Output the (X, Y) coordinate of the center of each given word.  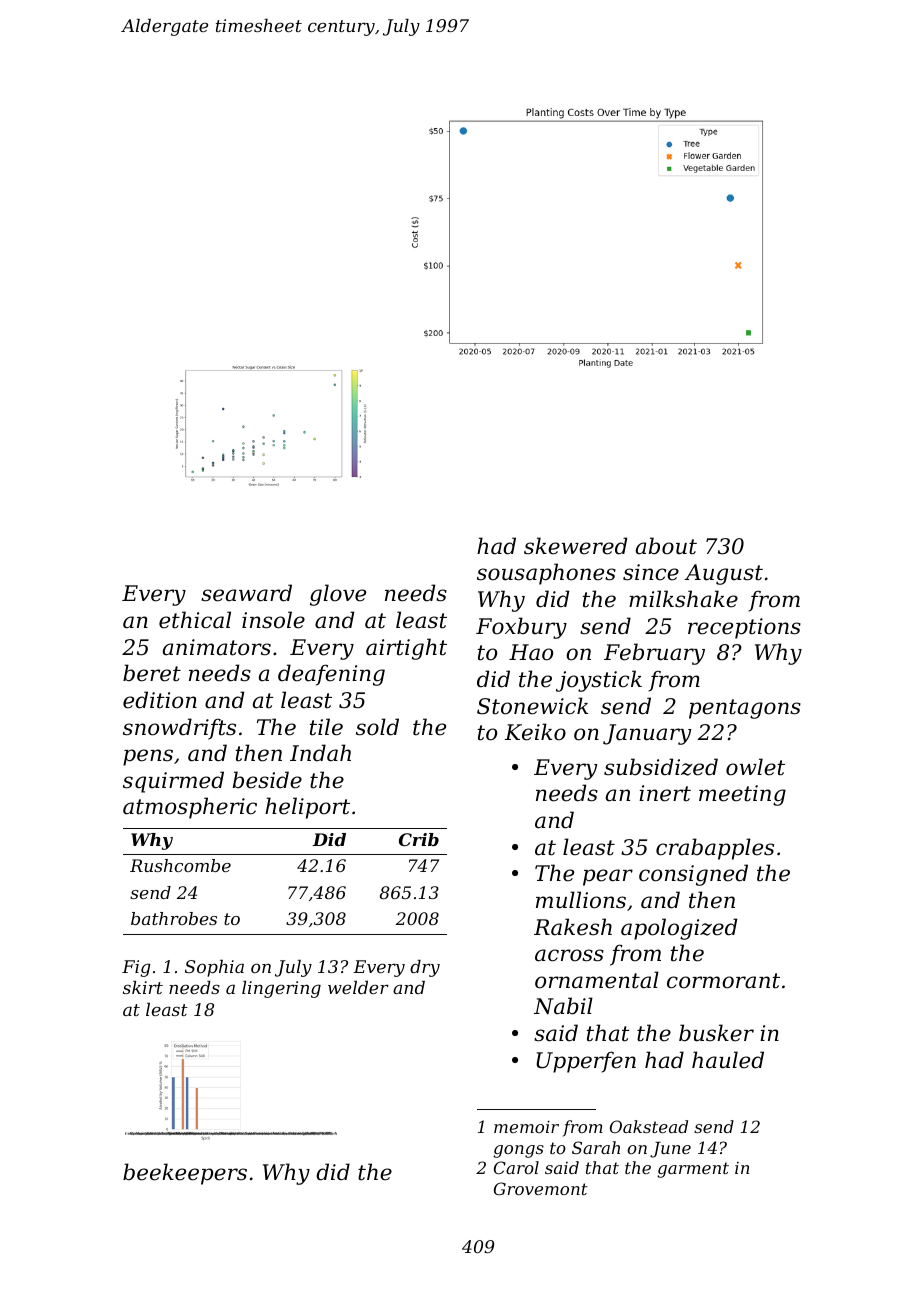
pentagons (745, 709)
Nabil (563, 1006)
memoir (526, 1127)
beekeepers (185, 1174)
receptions (744, 628)
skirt (143, 987)
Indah (320, 753)
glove (338, 595)
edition (160, 700)
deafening (331, 675)
